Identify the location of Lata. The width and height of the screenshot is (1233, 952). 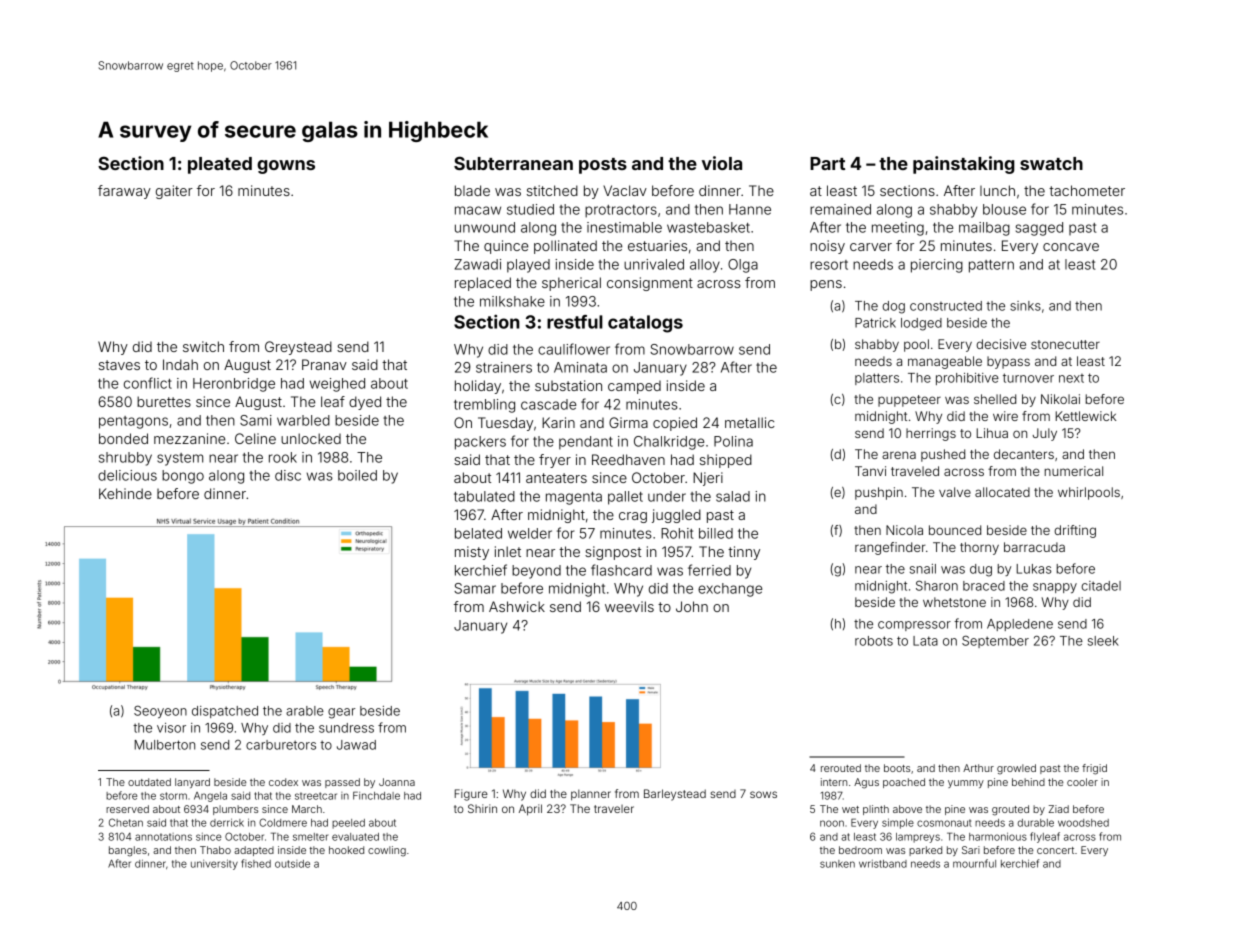
(925, 641).
